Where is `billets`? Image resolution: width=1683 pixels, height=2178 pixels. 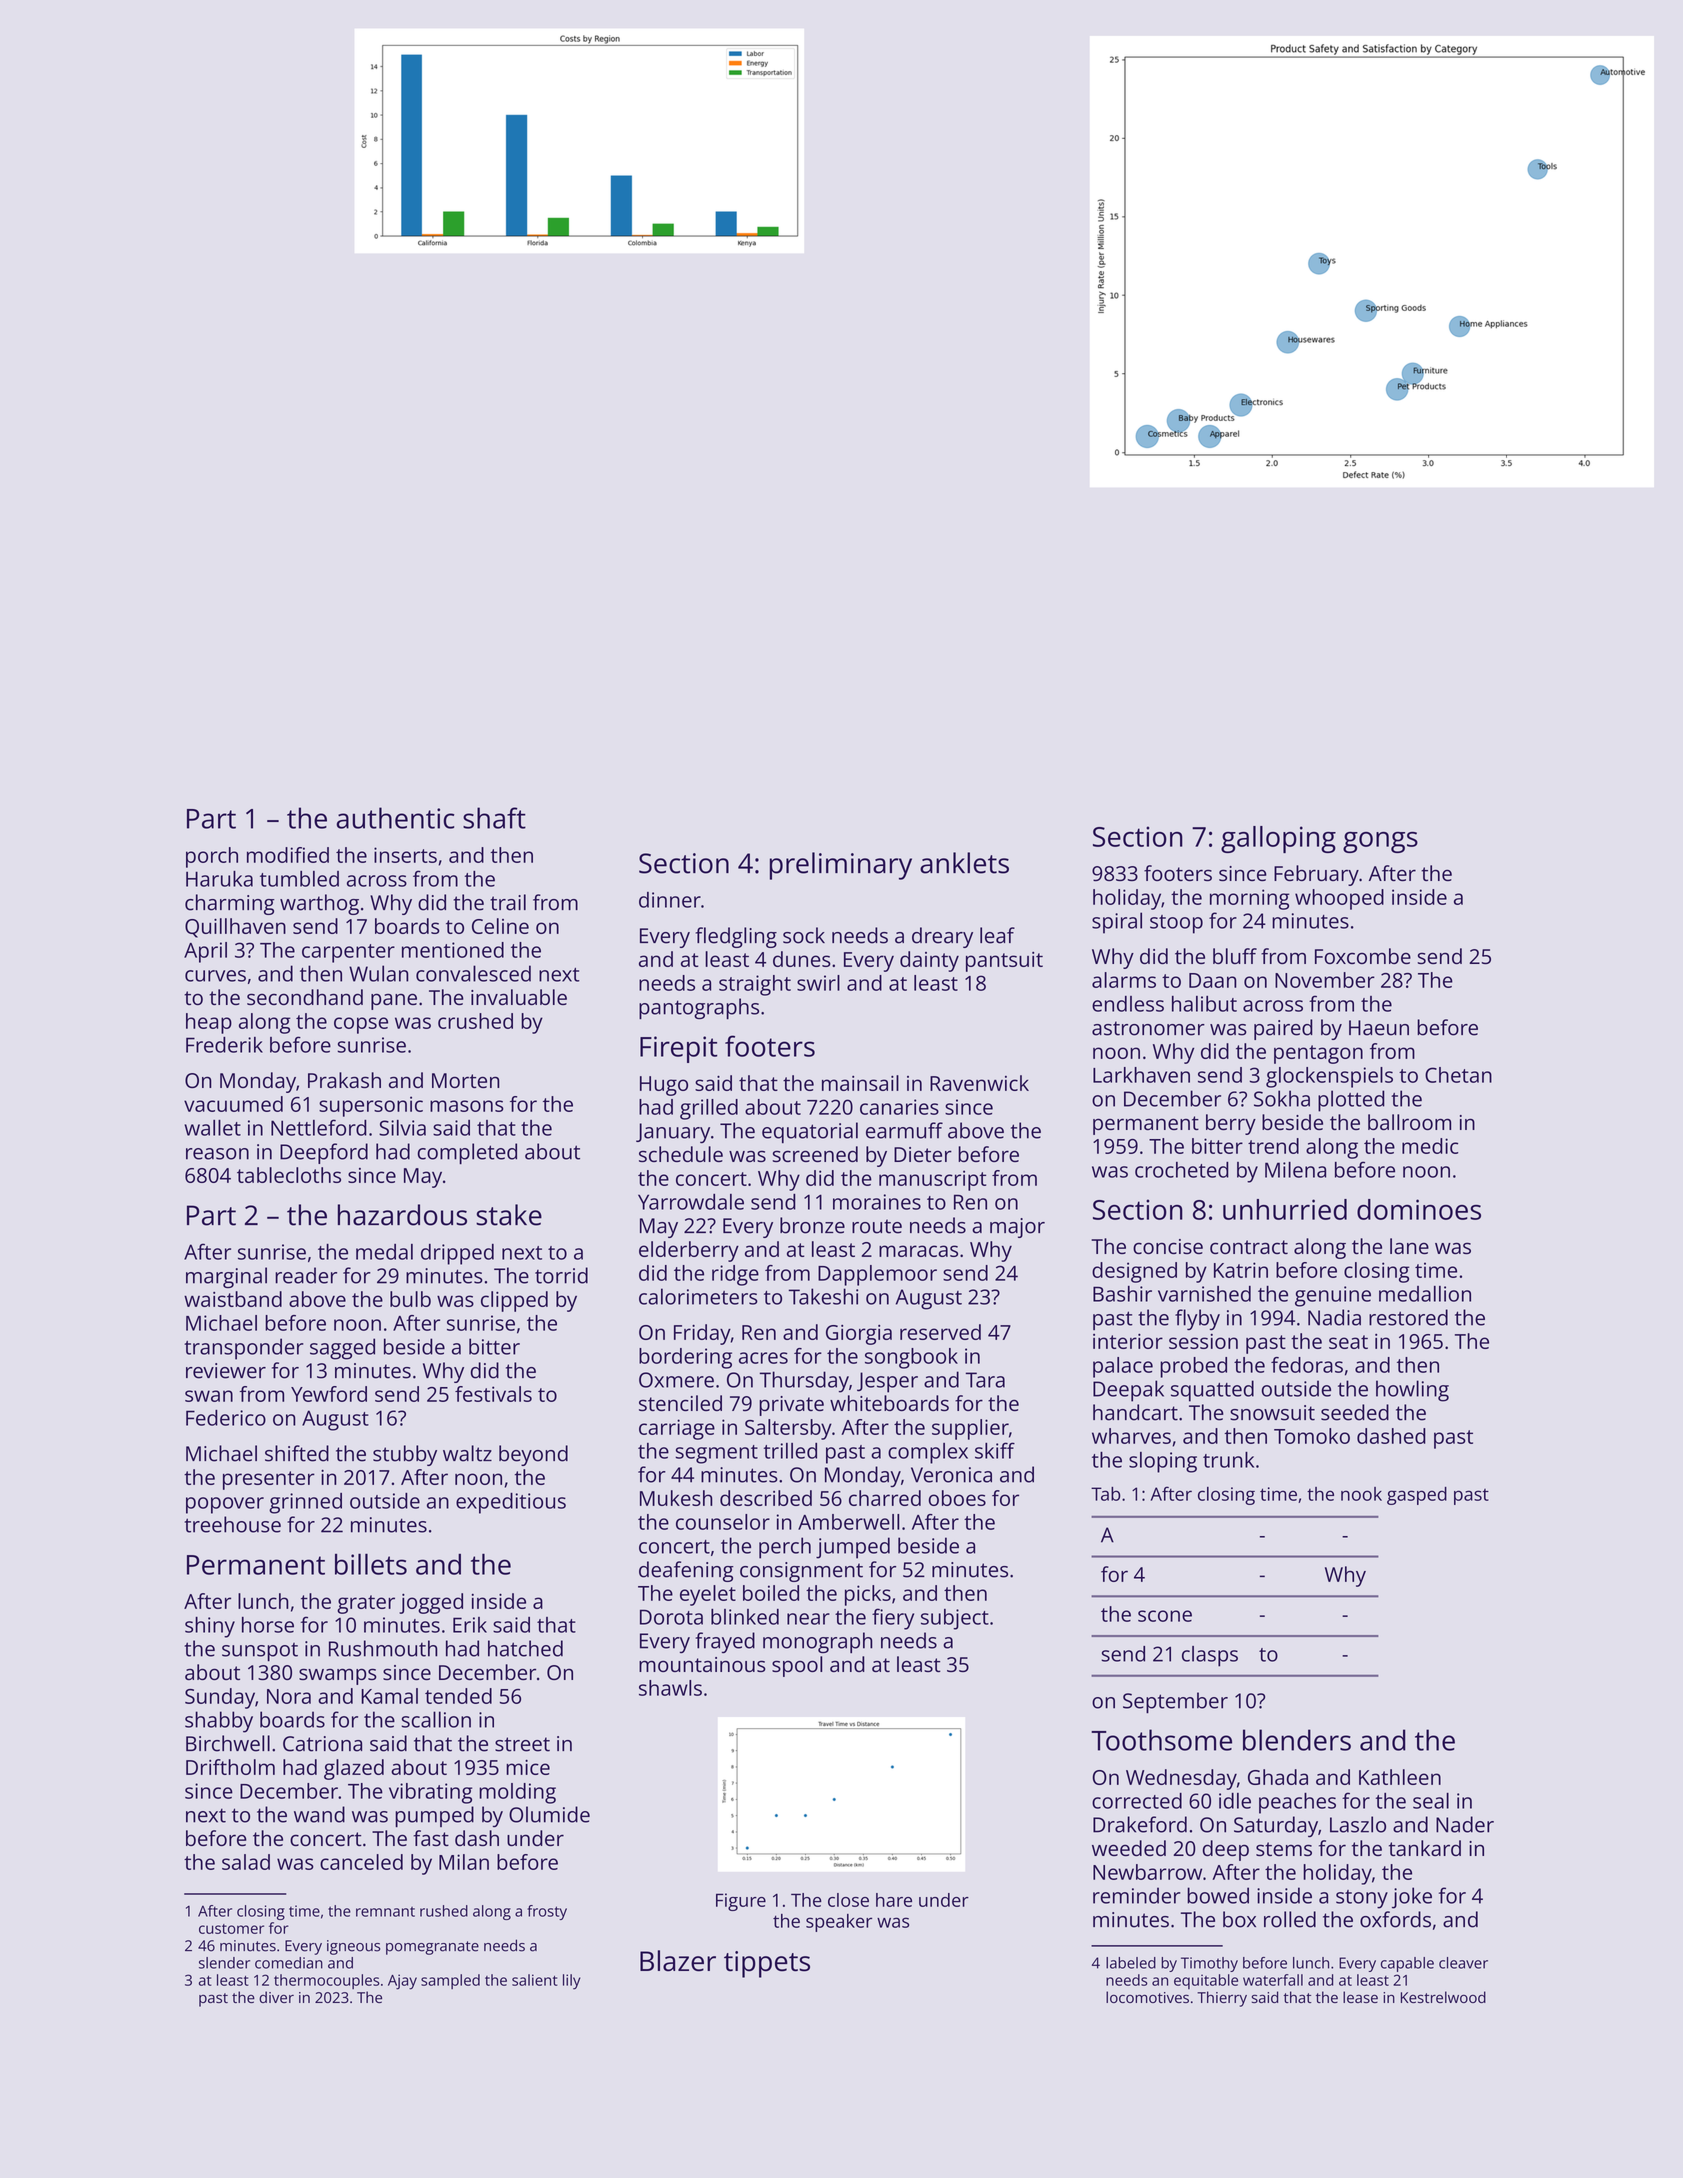
billets is located at coordinates (371, 1564).
